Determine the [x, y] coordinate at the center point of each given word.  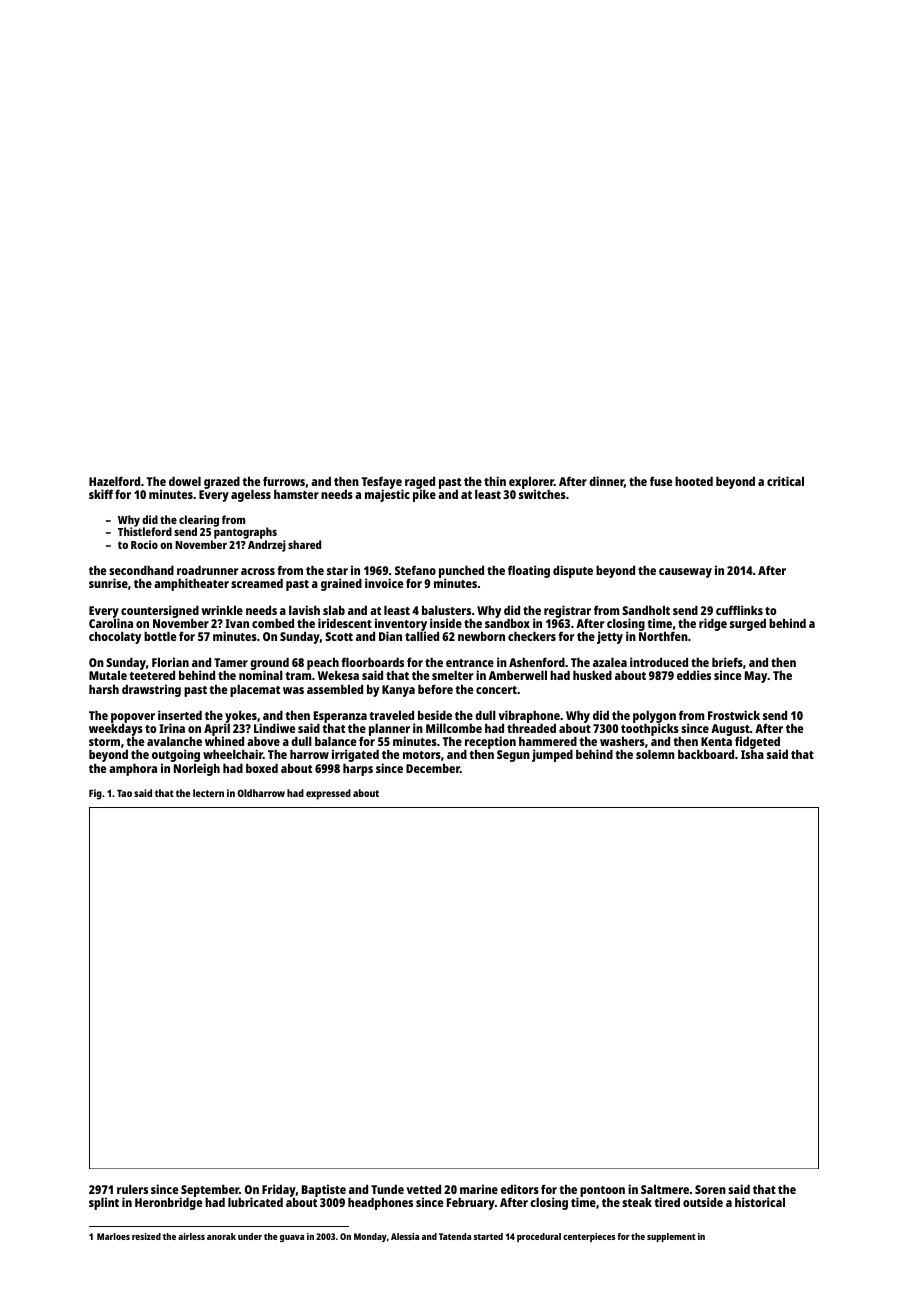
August [730, 730]
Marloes [113, 1236]
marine [479, 1189]
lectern [208, 793]
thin [495, 481]
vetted [423, 1189]
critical [785, 481]
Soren [710, 1189]
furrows [284, 481]
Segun [513, 756]
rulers [132, 1189]
